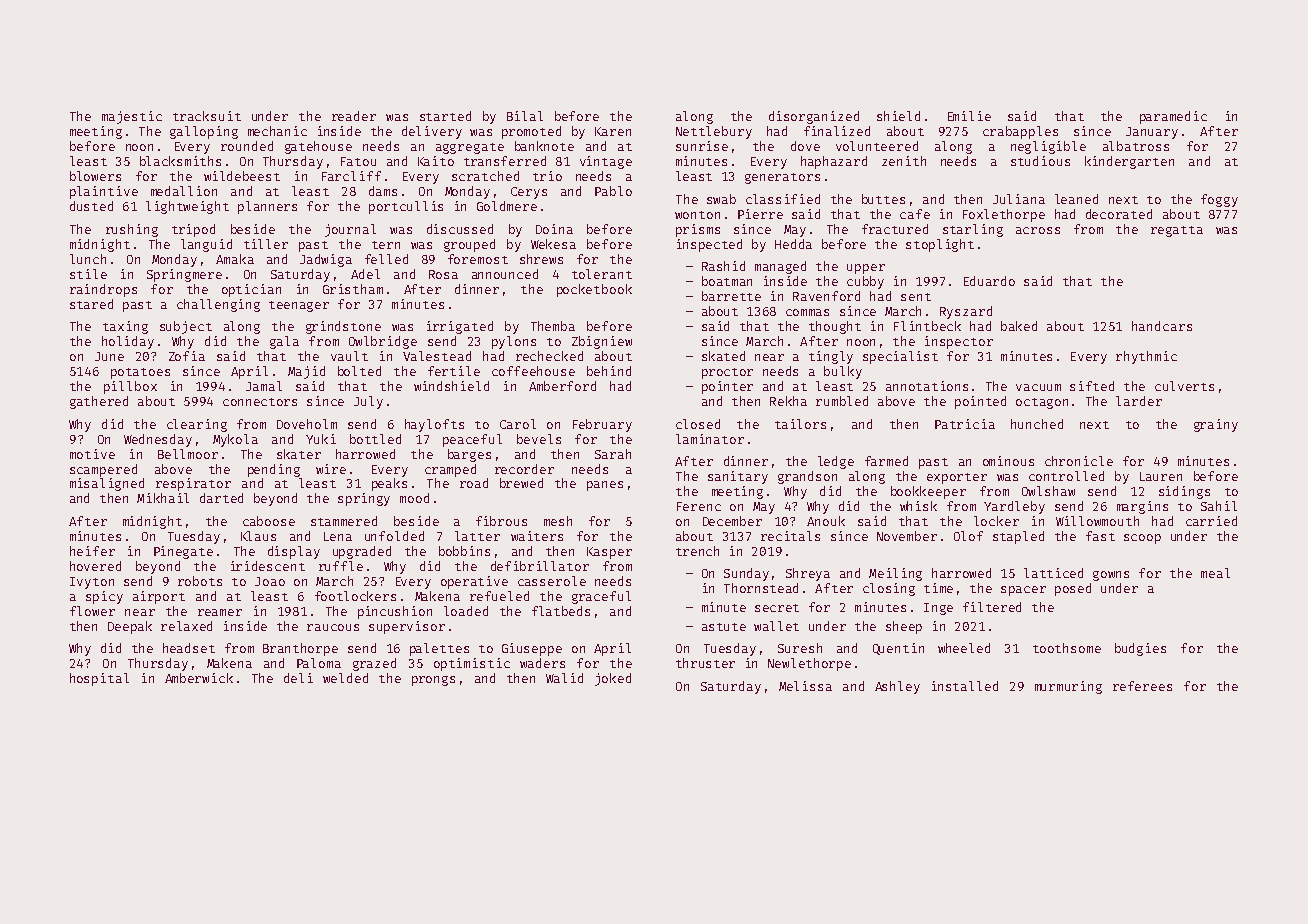 This screenshot has height=924, width=1308. I want to click on Amberwick, so click(199, 678).
